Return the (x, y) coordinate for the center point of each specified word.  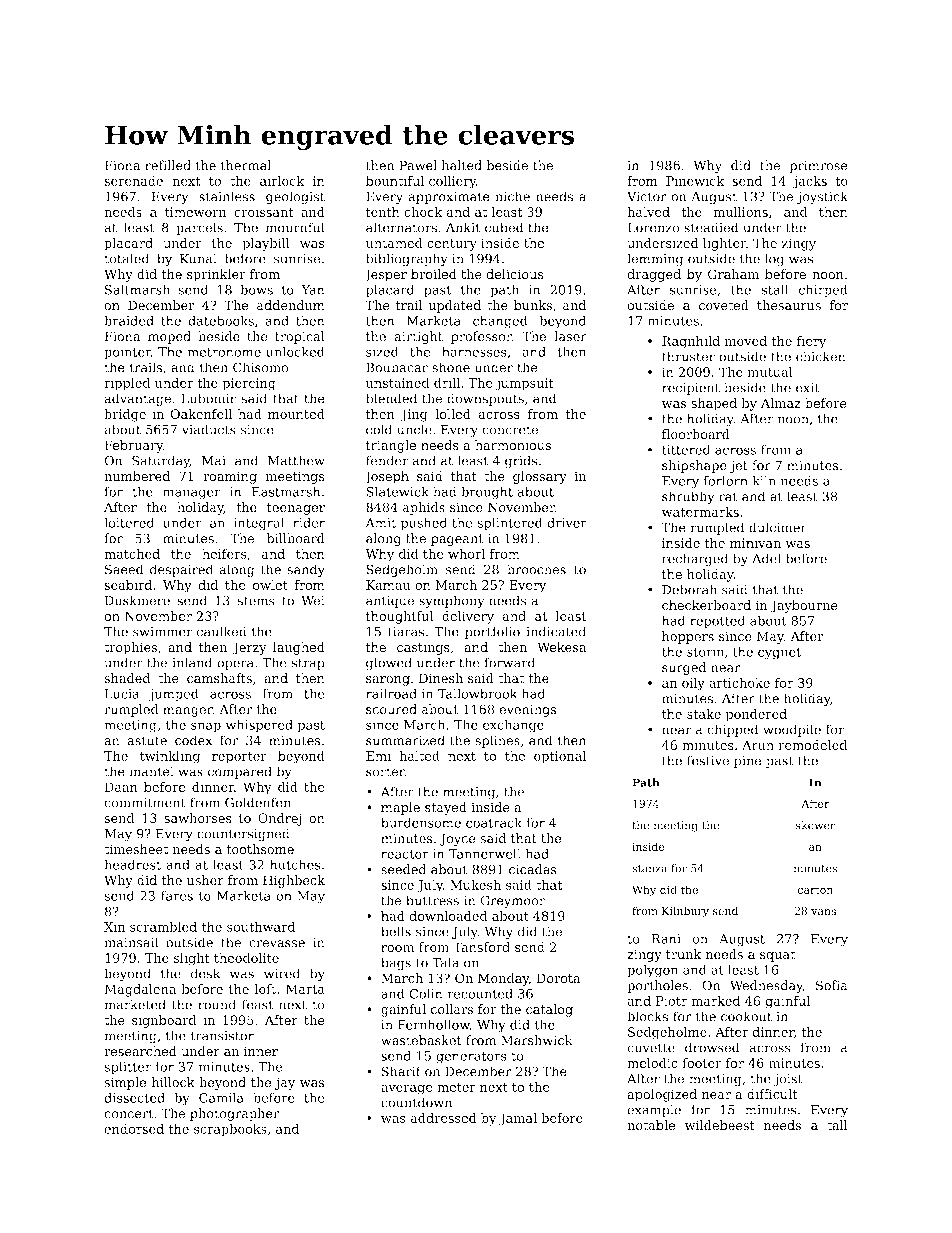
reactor (405, 854)
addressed (443, 1118)
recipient (691, 389)
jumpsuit (524, 384)
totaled (126, 258)
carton (815, 890)
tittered (686, 449)
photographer (234, 1114)
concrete (510, 430)
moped (169, 337)
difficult (772, 1094)
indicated (556, 631)
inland (192, 662)
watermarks (700, 512)
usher (205, 880)
